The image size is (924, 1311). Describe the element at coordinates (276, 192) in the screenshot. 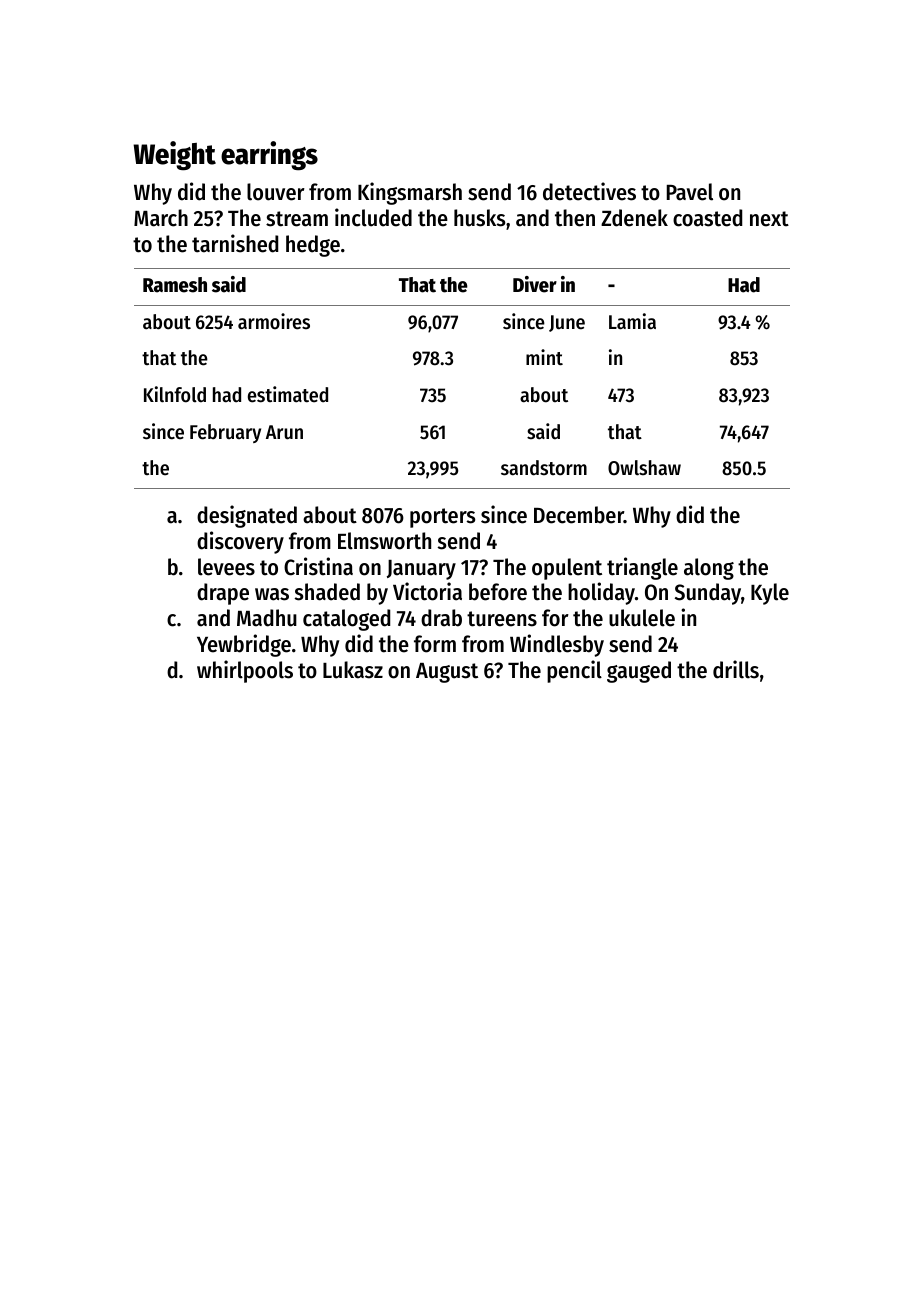

I see `louver` at that location.
